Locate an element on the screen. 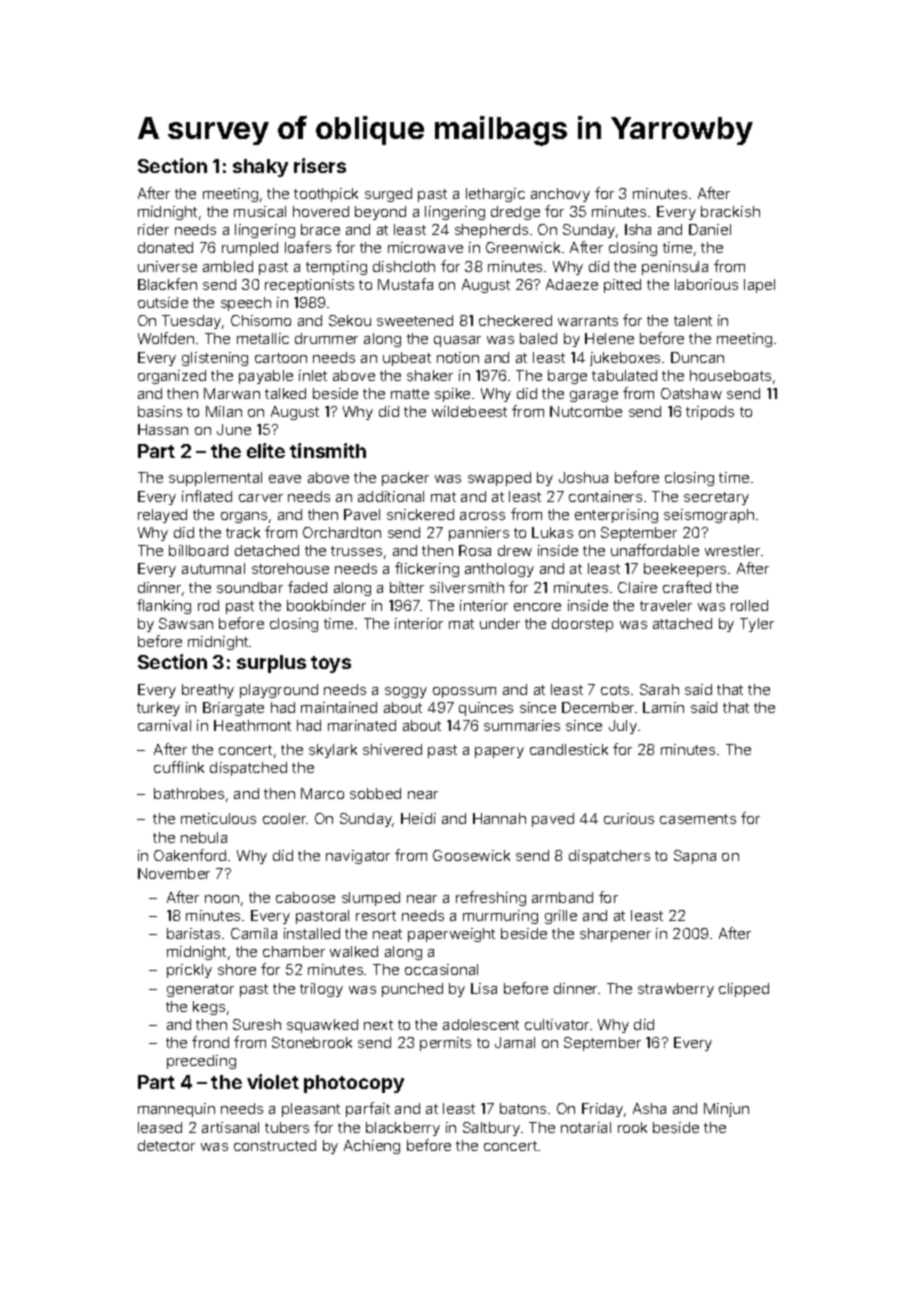  brackish is located at coordinates (730, 211).
